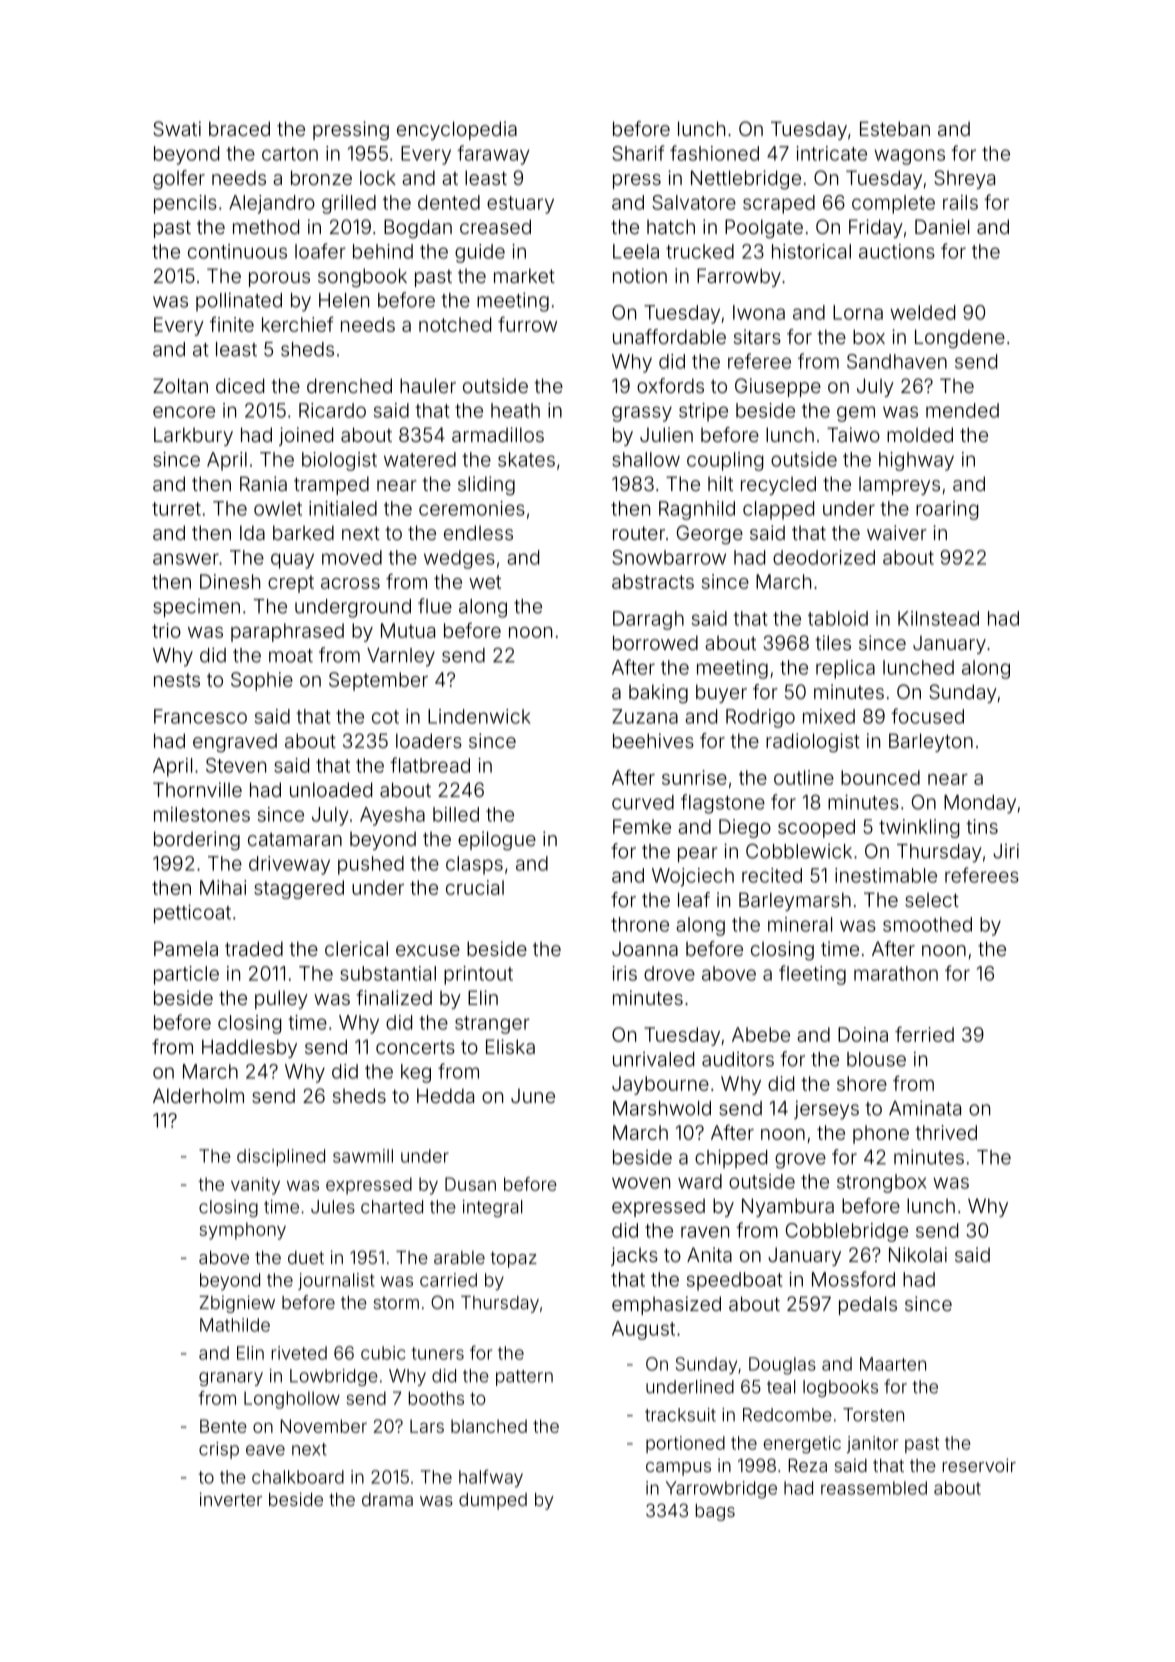 The image size is (1175, 1662). What do you see at coordinates (177, 128) in the screenshot?
I see `Swati` at bounding box center [177, 128].
